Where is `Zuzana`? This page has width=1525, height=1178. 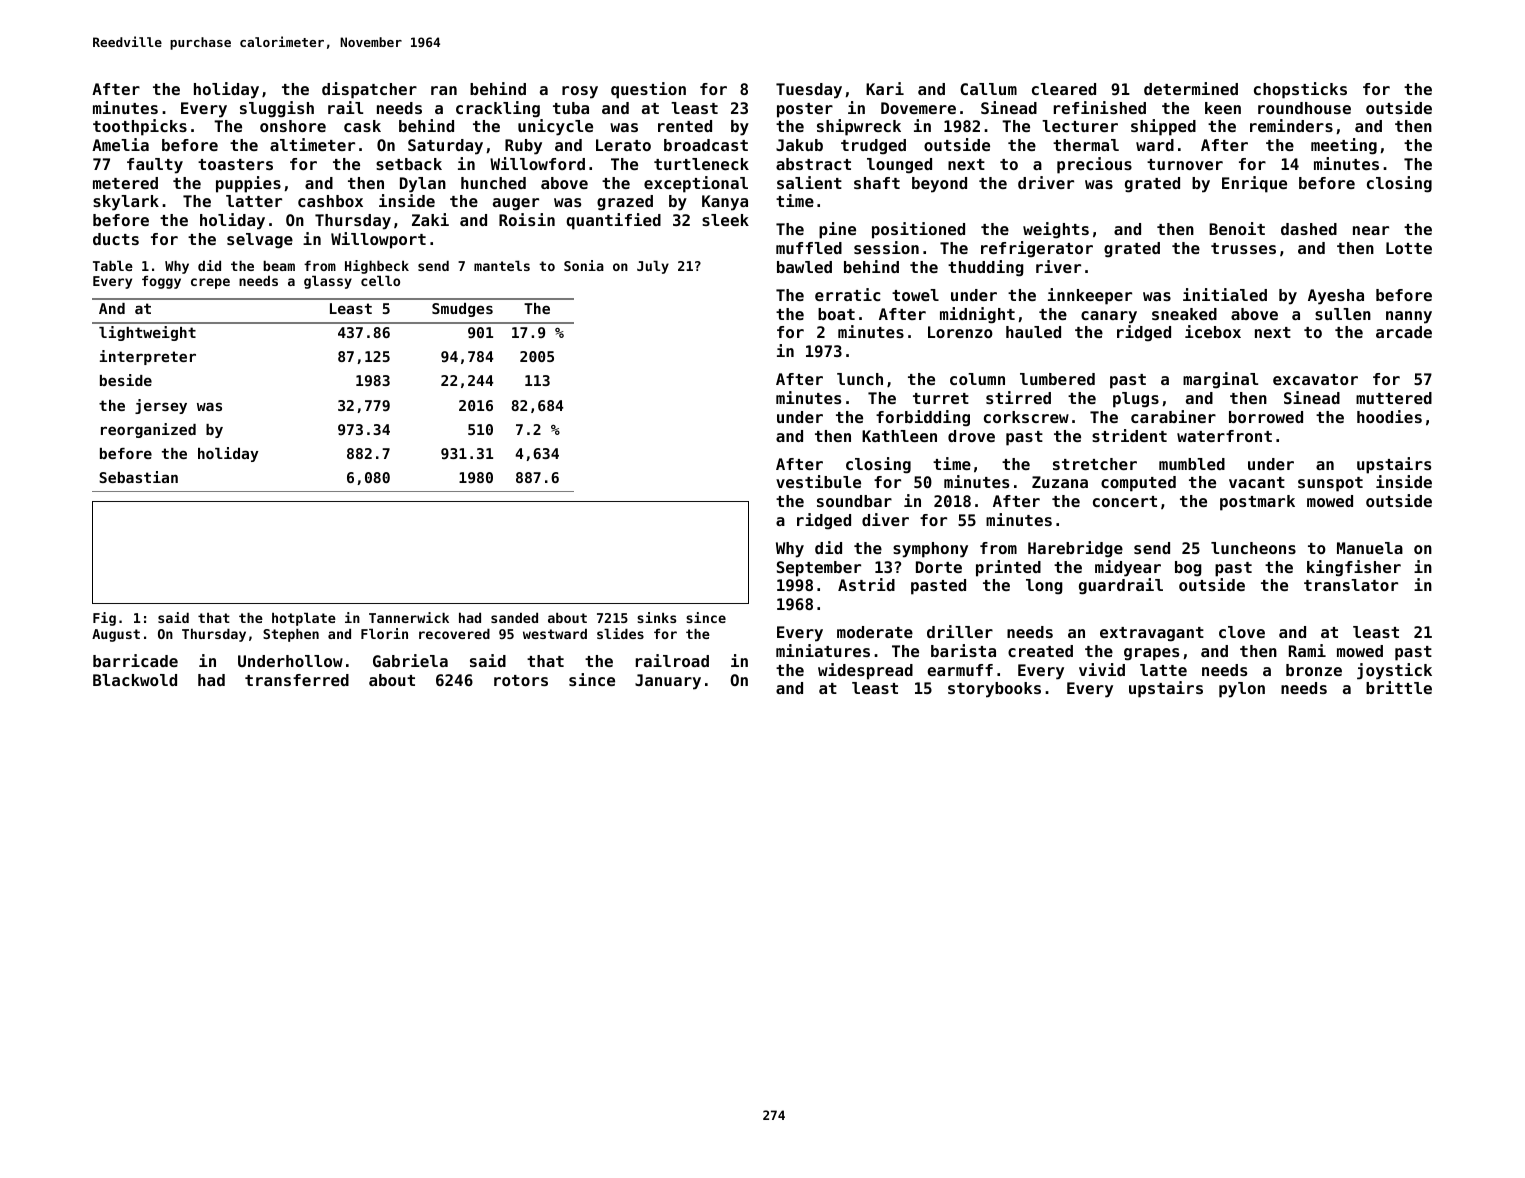
Zuzana is located at coordinates (1060, 482).
